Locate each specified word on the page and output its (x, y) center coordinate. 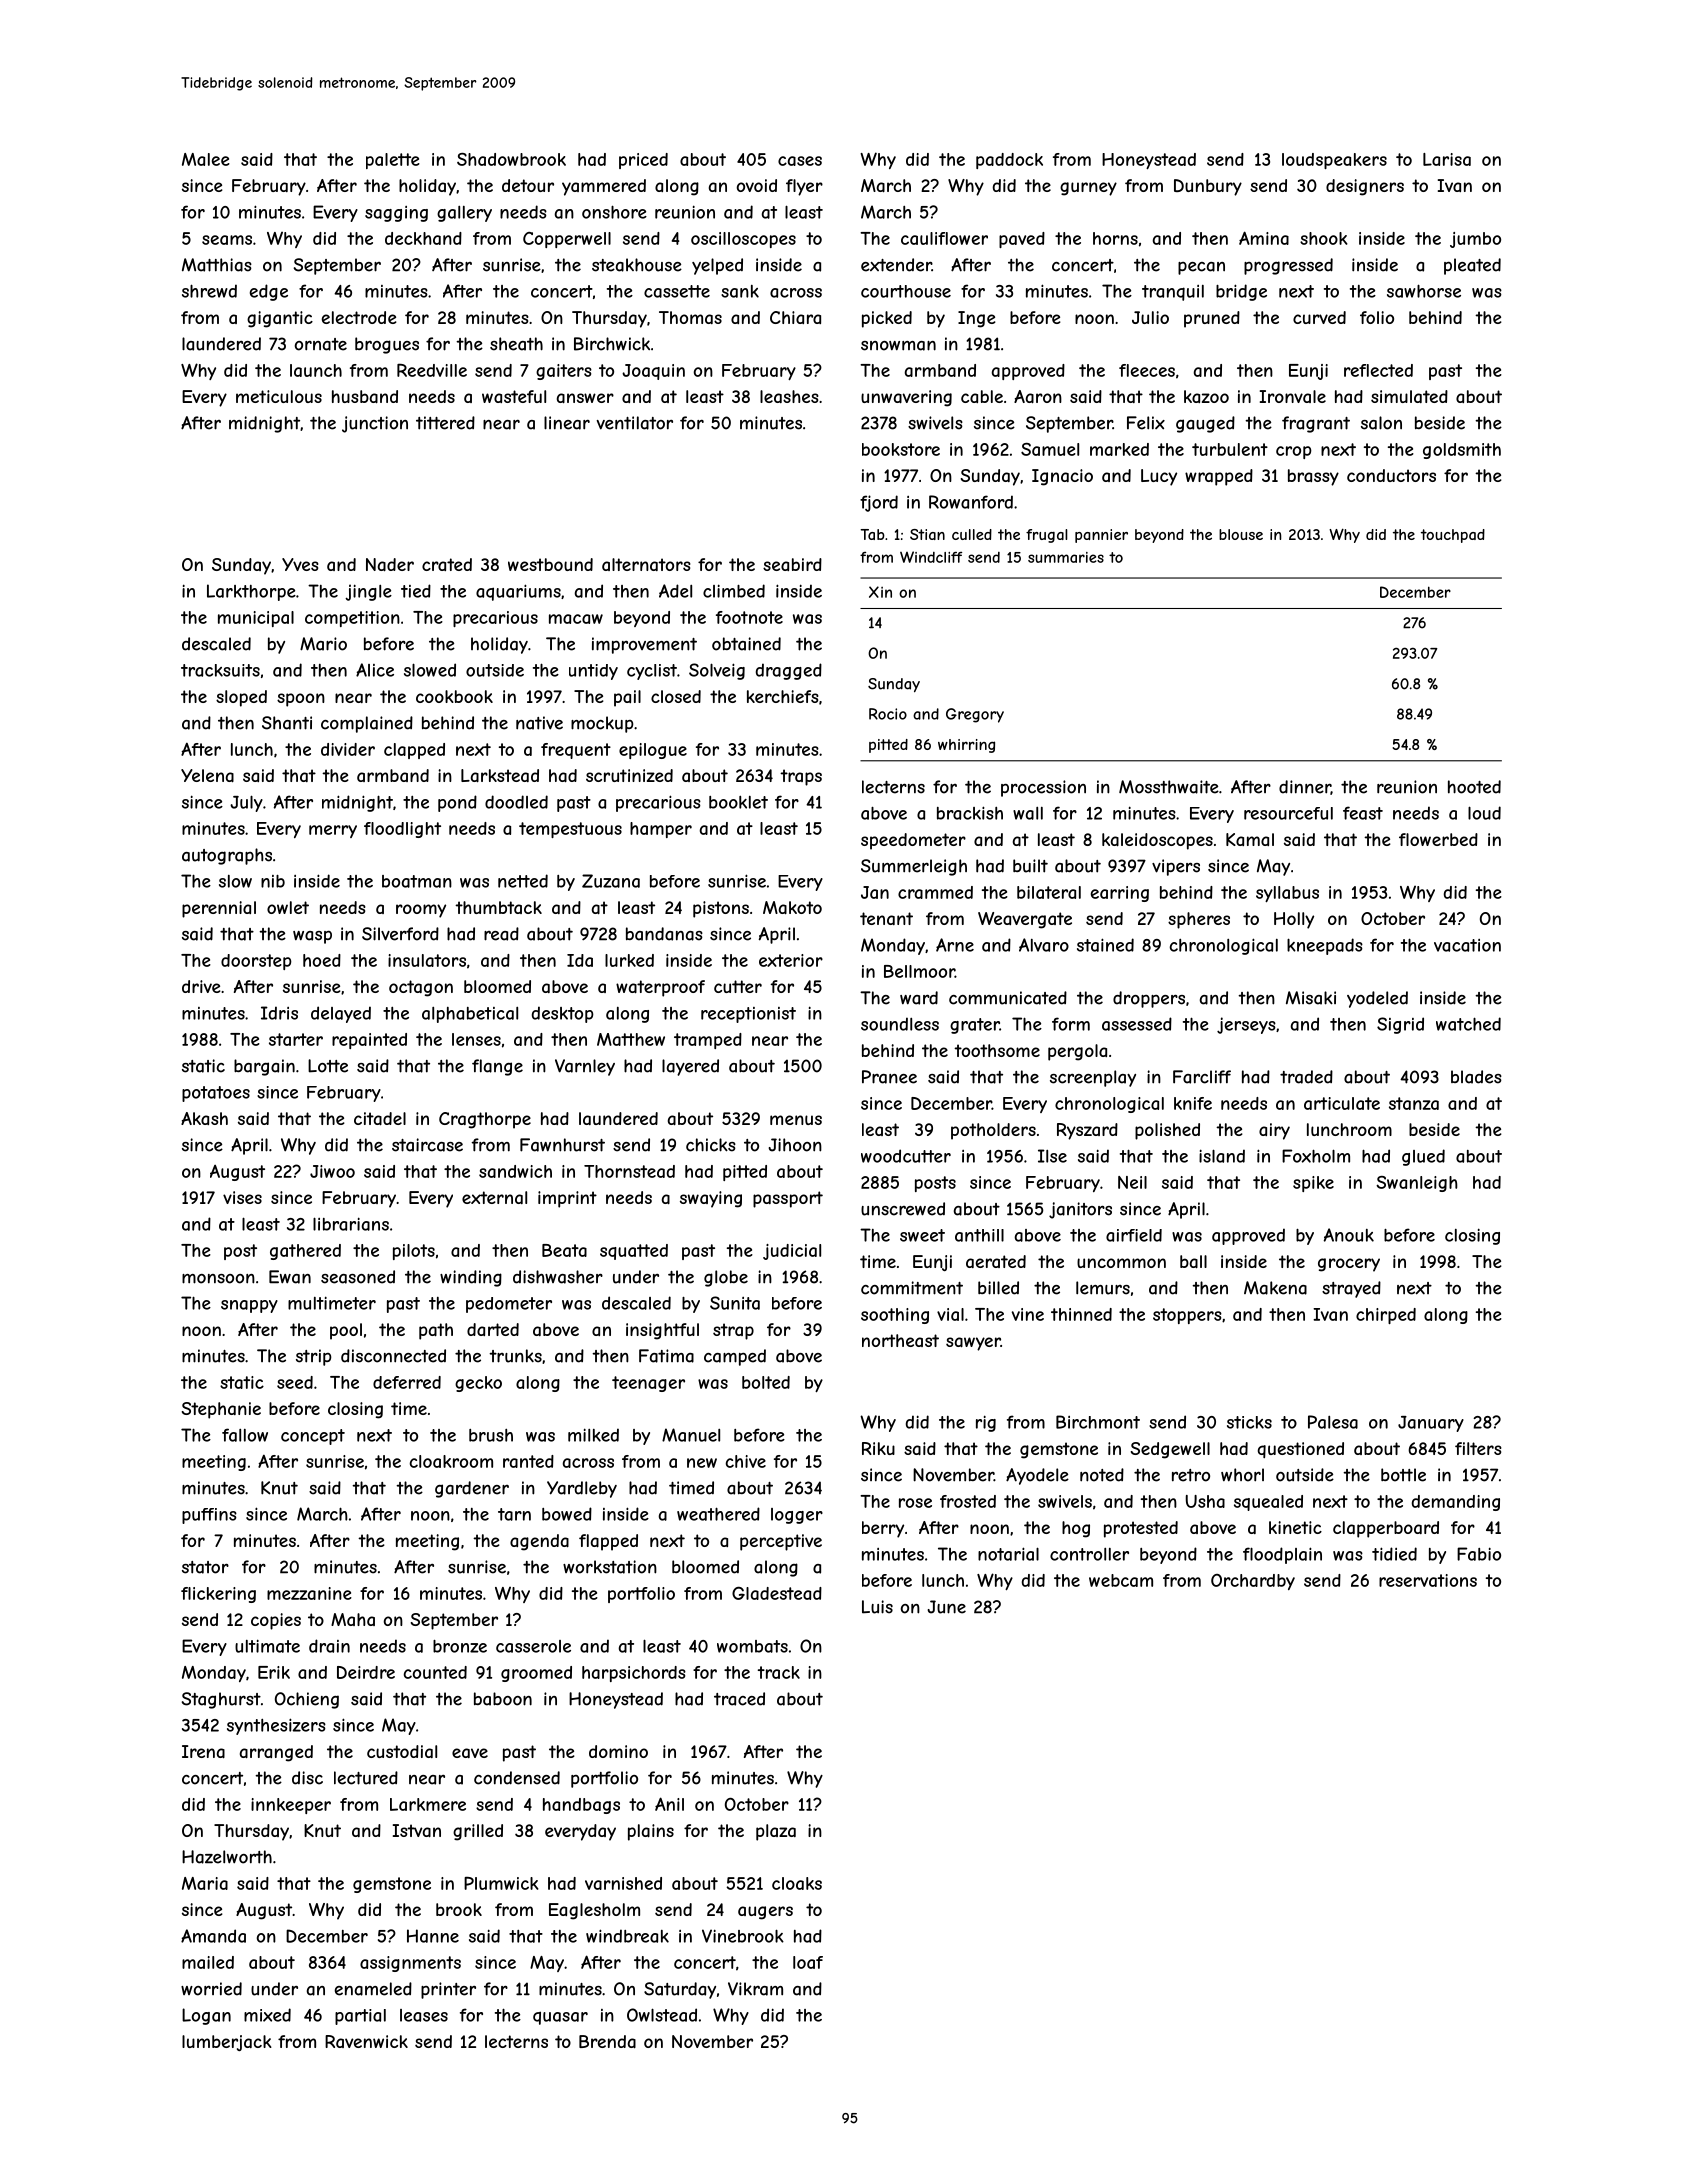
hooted (1474, 787)
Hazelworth (227, 1857)
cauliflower (944, 238)
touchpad (1453, 536)
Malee (206, 159)
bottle (1403, 1475)
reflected (1378, 370)
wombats (752, 1646)
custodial (402, 1751)
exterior (791, 960)
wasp (312, 937)
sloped (241, 698)
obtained (746, 644)
